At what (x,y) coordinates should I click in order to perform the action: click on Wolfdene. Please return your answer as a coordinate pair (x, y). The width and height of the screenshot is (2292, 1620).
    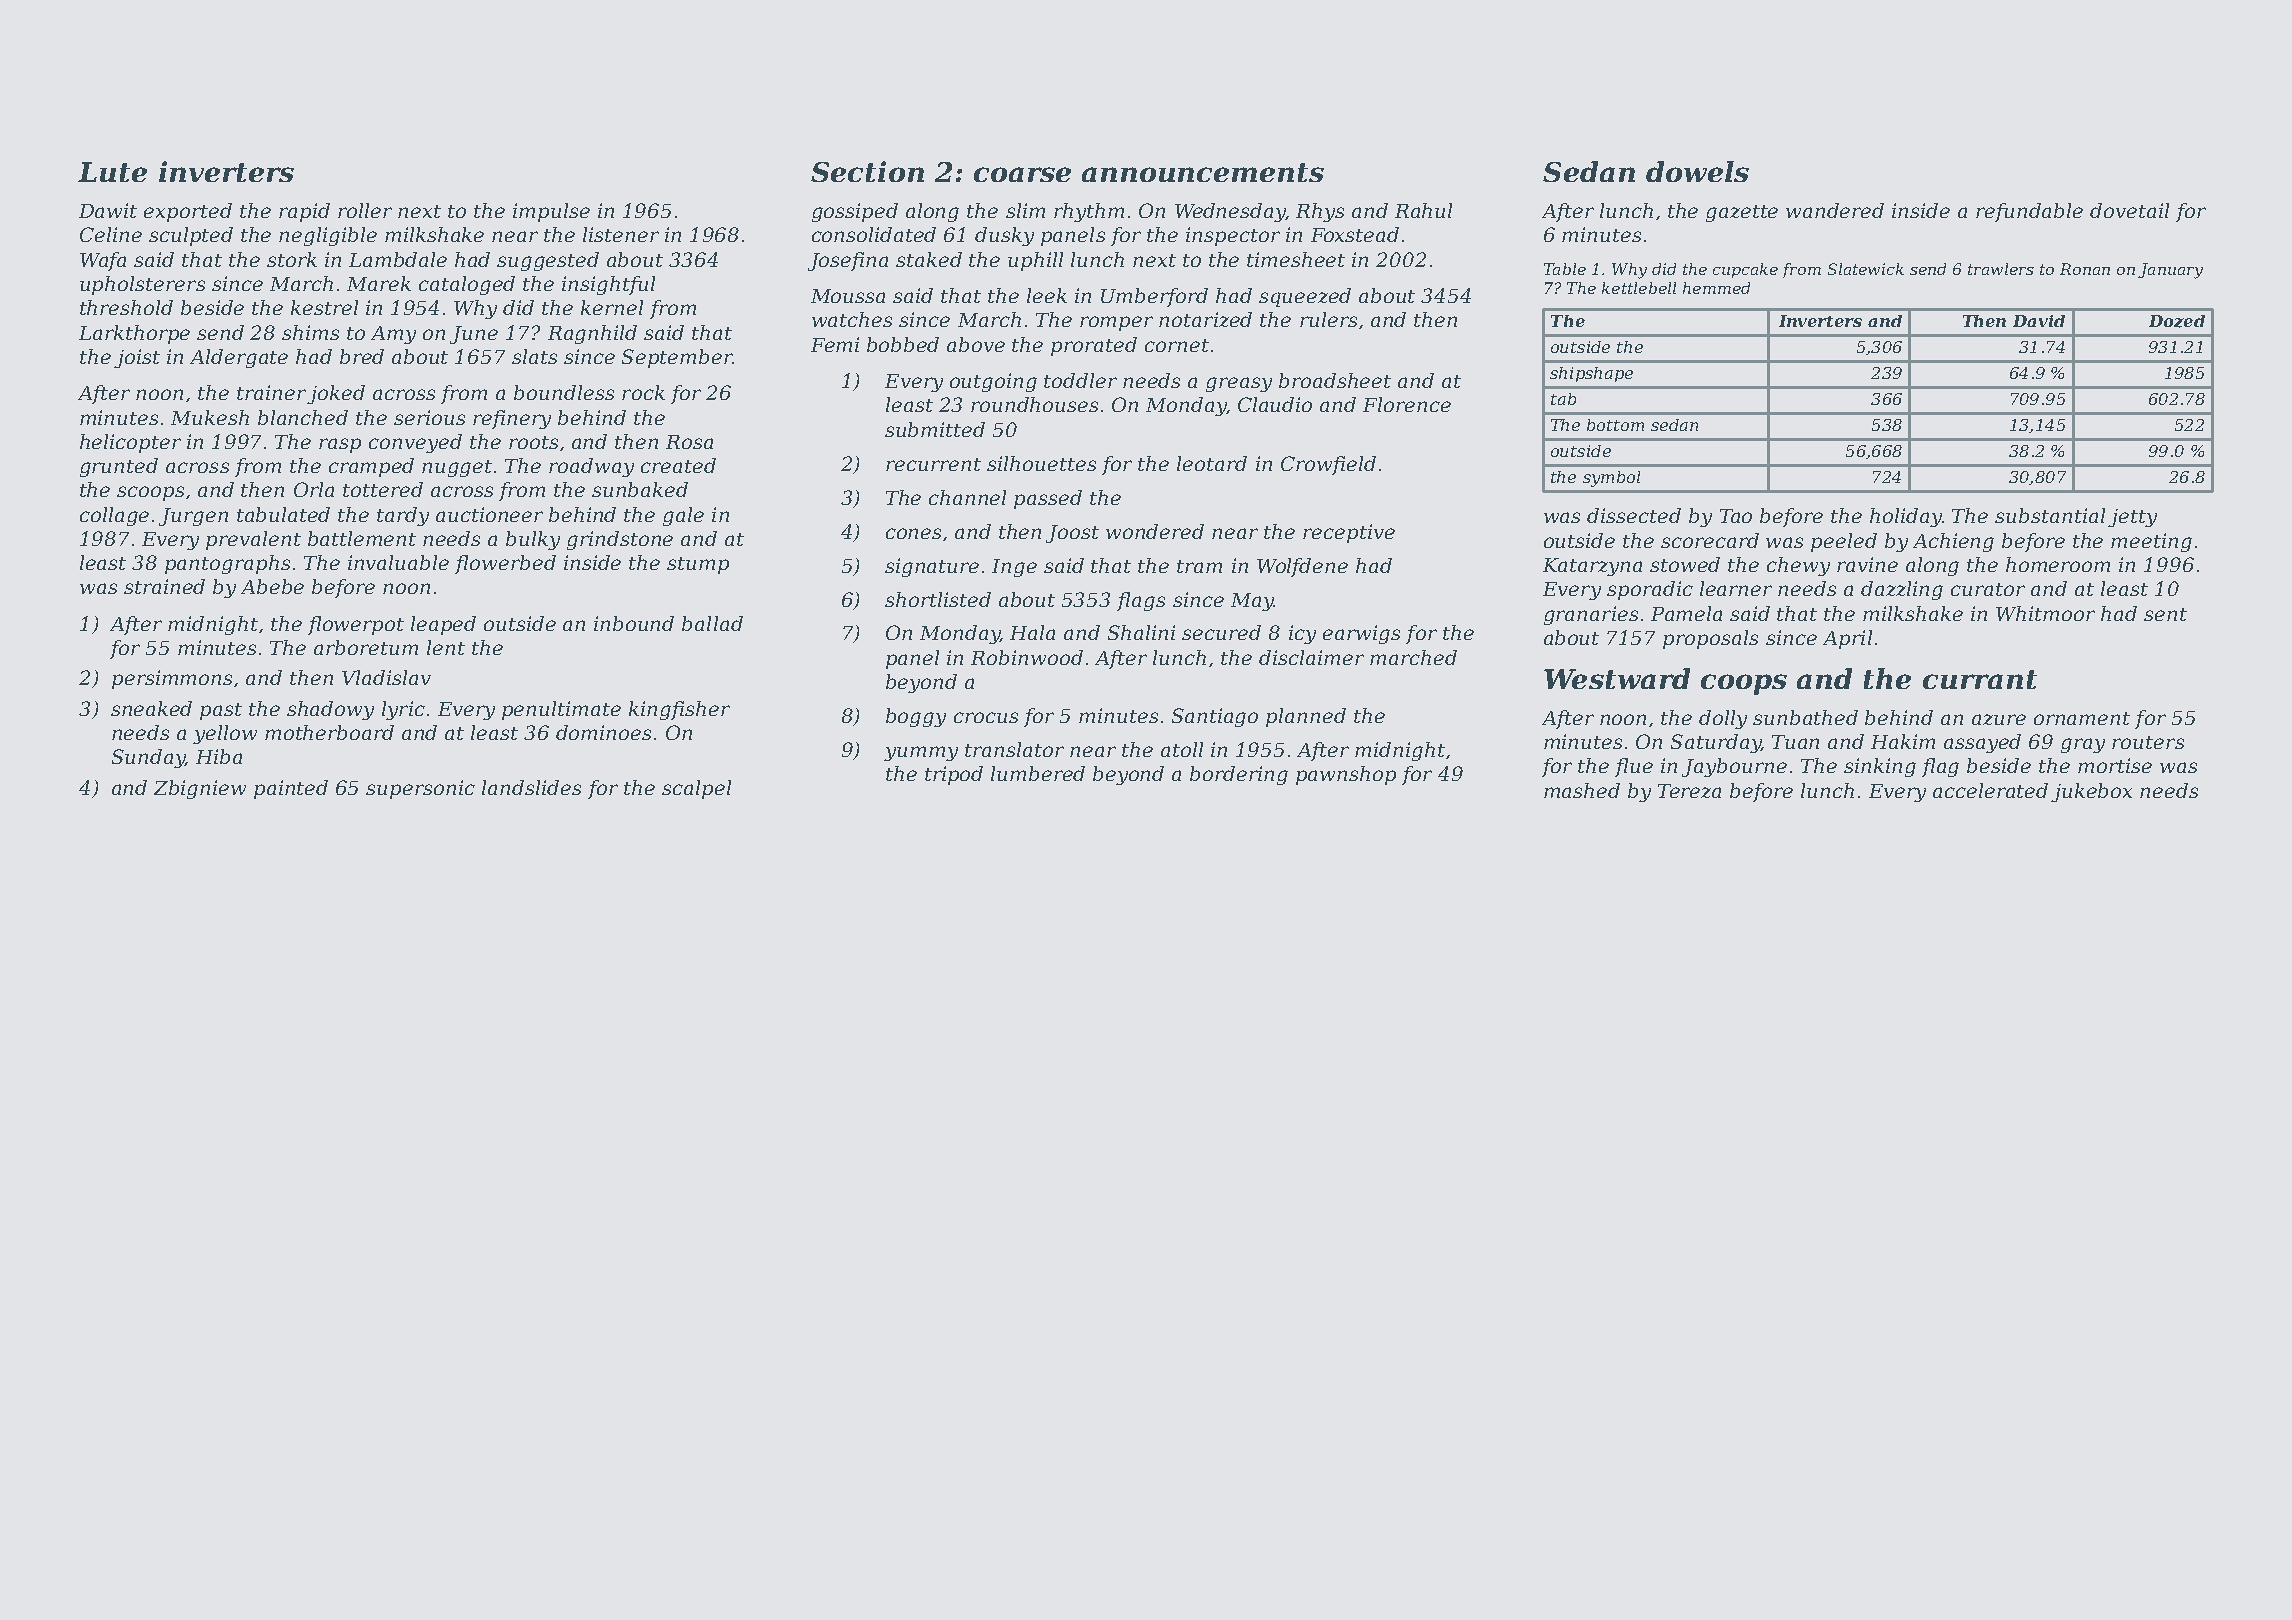
    Looking at the image, I should click on (1302, 567).
